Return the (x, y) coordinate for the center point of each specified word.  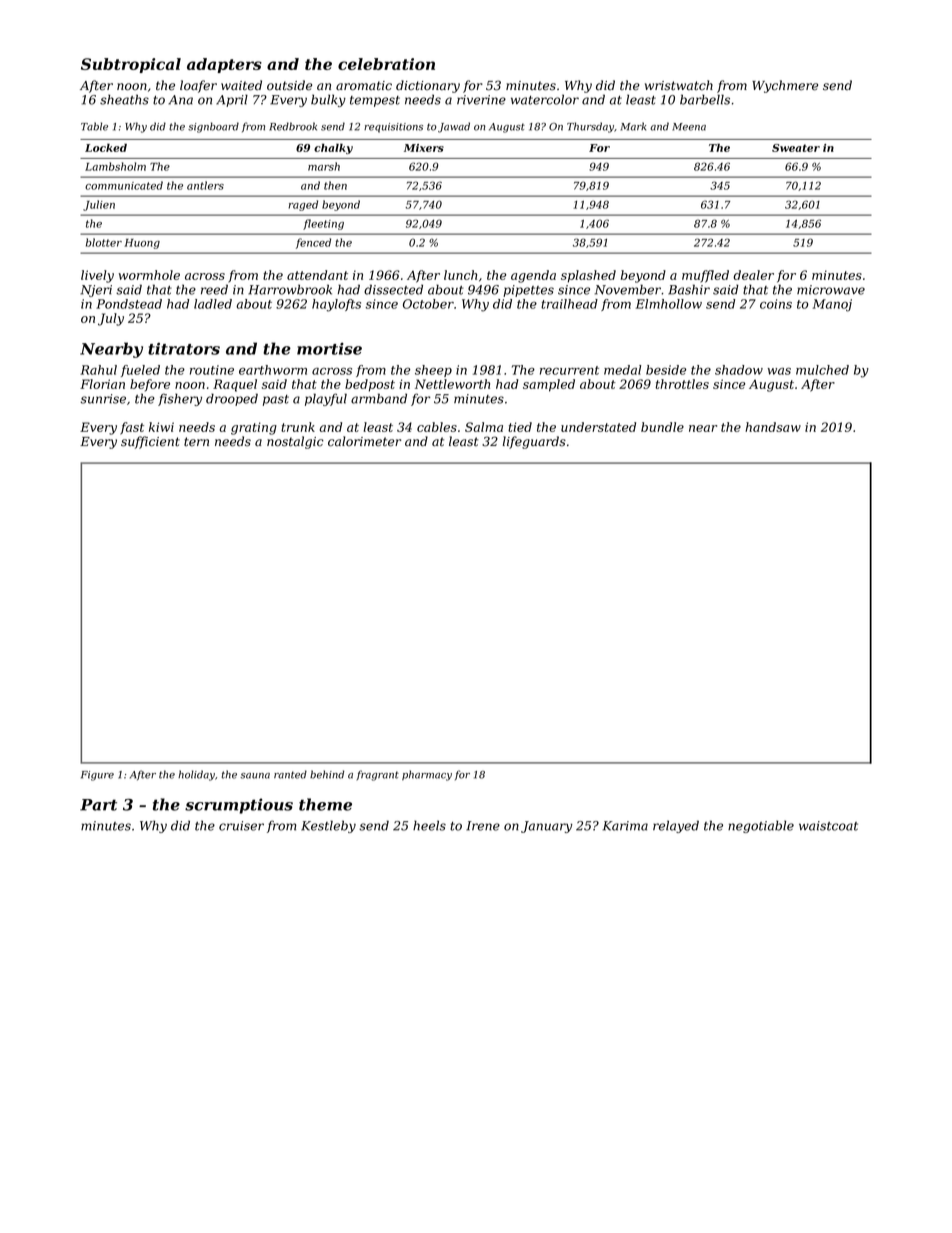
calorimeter (364, 441)
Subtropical (131, 65)
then (335, 185)
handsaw (773, 427)
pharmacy (427, 775)
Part (98, 805)
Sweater (796, 148)
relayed (676, 826)
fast (132, 428)
